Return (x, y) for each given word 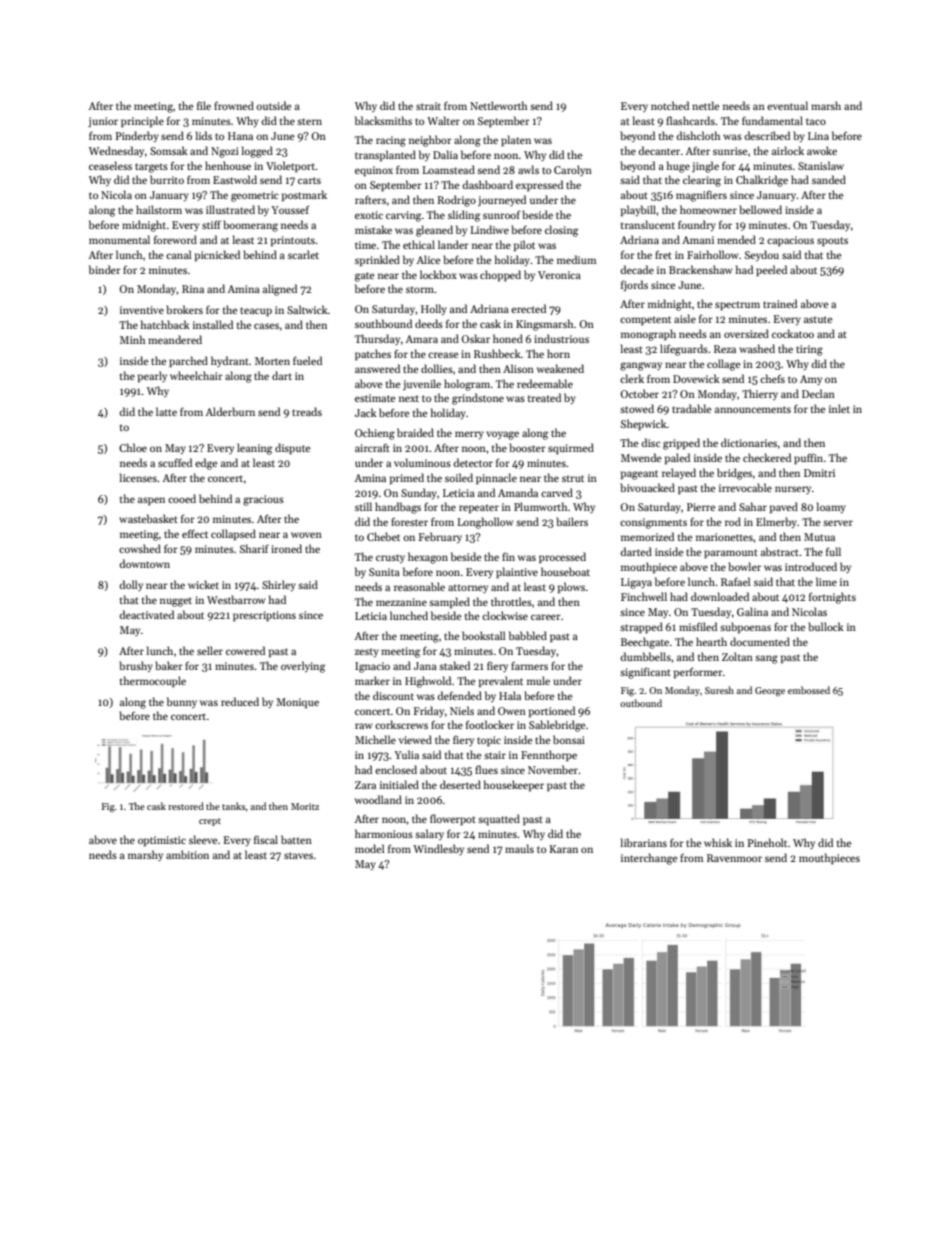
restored (186, 806)
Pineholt (767, 842)
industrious (561, 338)
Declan (818, 393)
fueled (307, 360)
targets (151, 168)
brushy (136, 666)
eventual (787, 105)
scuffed (175, 462)
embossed (809, 690)
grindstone (478, 399)
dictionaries (749, 442)
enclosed (396, 769)
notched (670, 105)
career (546, 617)
